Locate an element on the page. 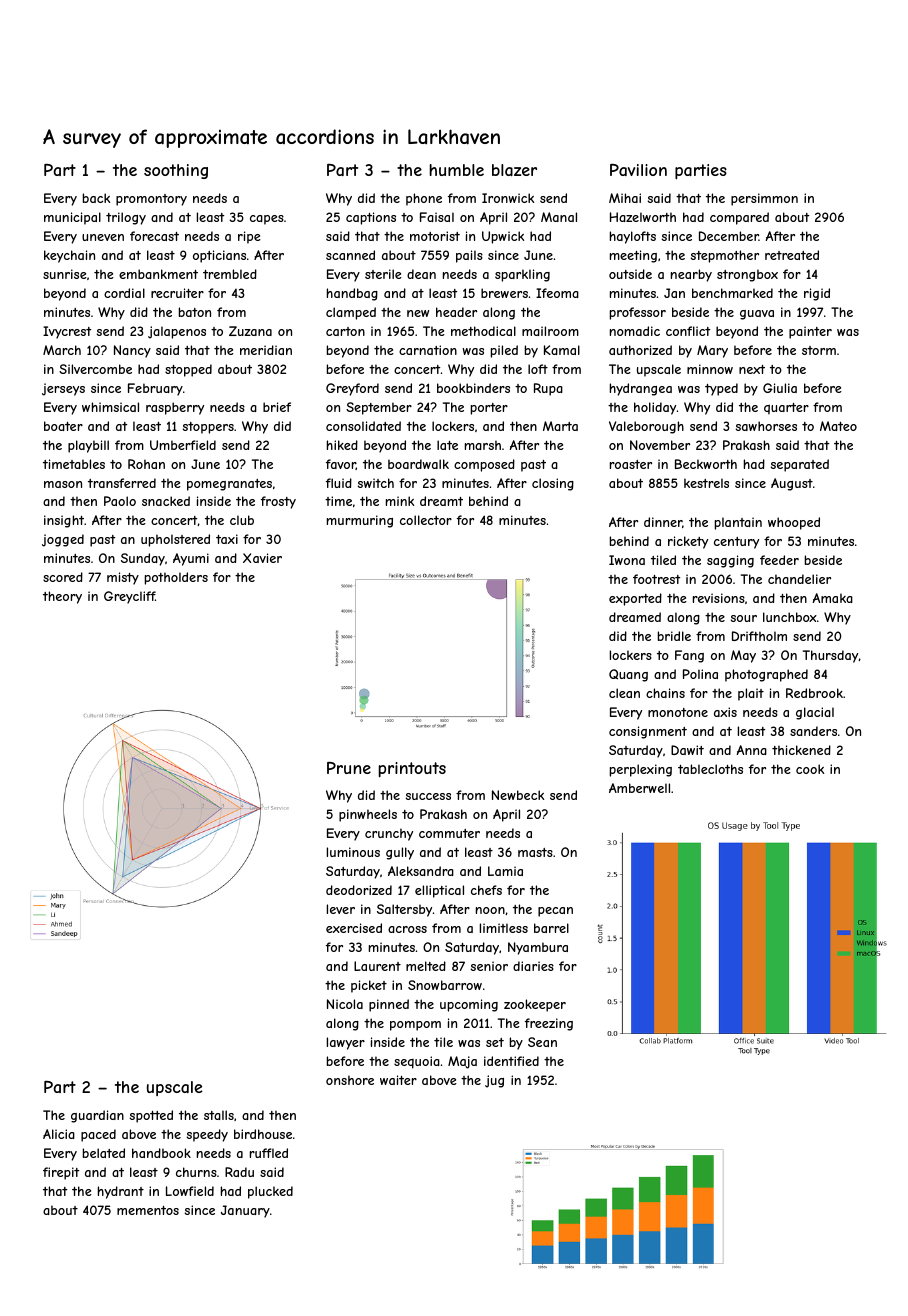 This page has width=908, height=1316. Nicola is located at coordinates (345, 1004).
